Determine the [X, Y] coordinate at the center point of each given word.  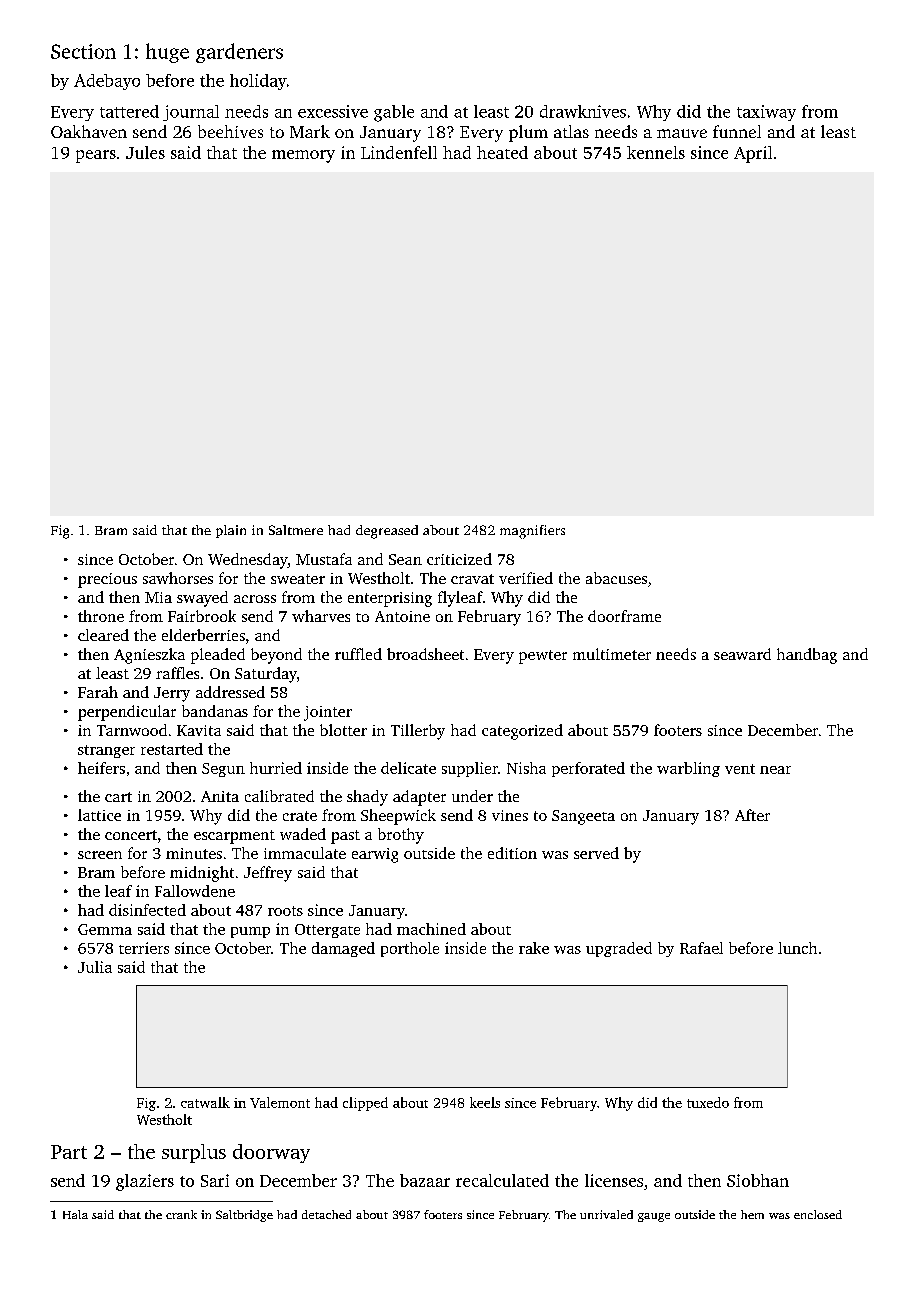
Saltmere [296, 530]
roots [285, 911]
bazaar [425, 1180]
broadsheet [425, 654]
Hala [75, 1214]
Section [83, 51]
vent [740, 769]
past [345, 837]
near [775, 770]
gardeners [239, 53]
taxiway [766, 113]
